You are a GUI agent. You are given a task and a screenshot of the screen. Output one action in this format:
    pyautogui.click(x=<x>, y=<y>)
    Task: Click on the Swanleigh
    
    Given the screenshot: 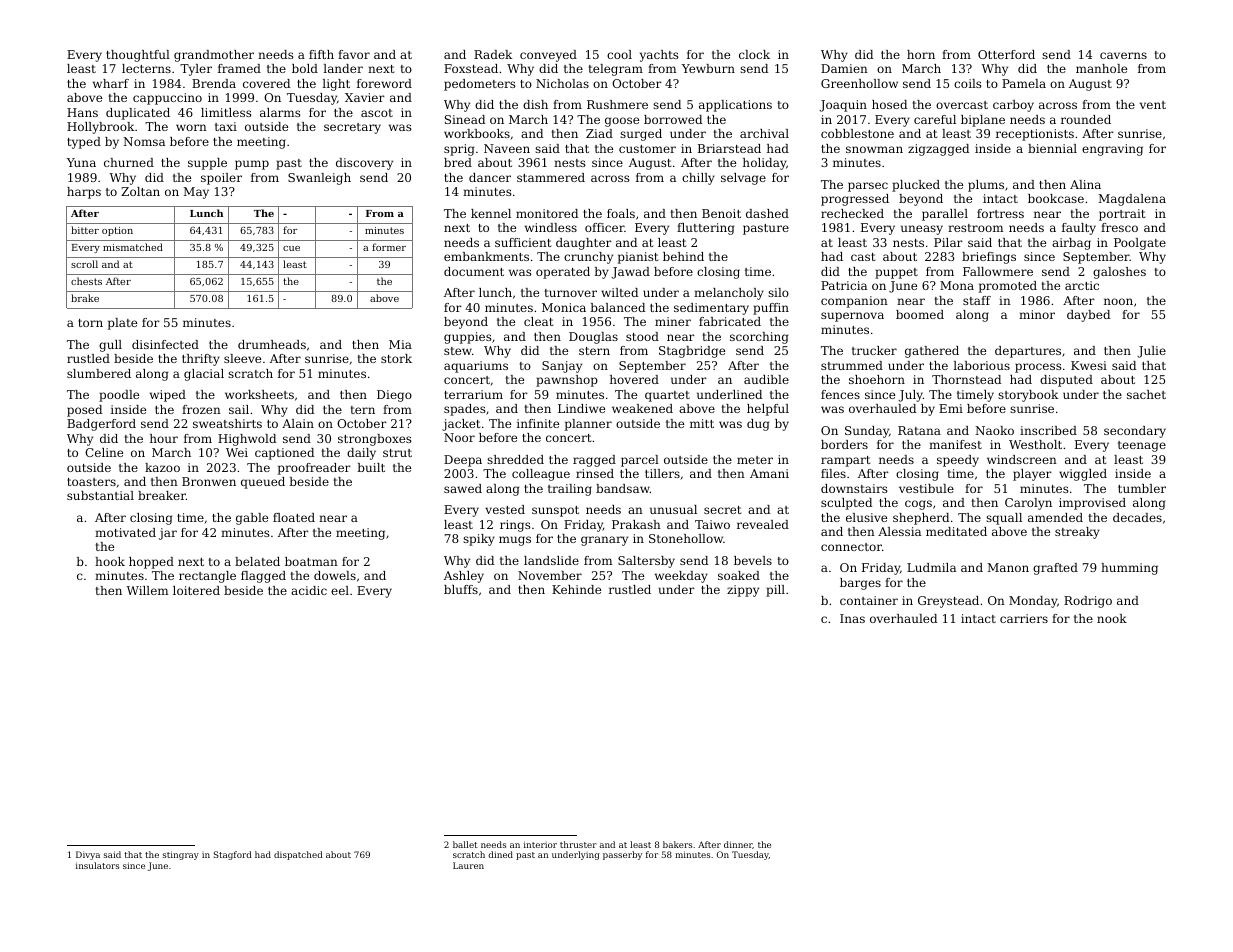 What is the action you would take?
    pyautogui.click(x=319, y=179)
